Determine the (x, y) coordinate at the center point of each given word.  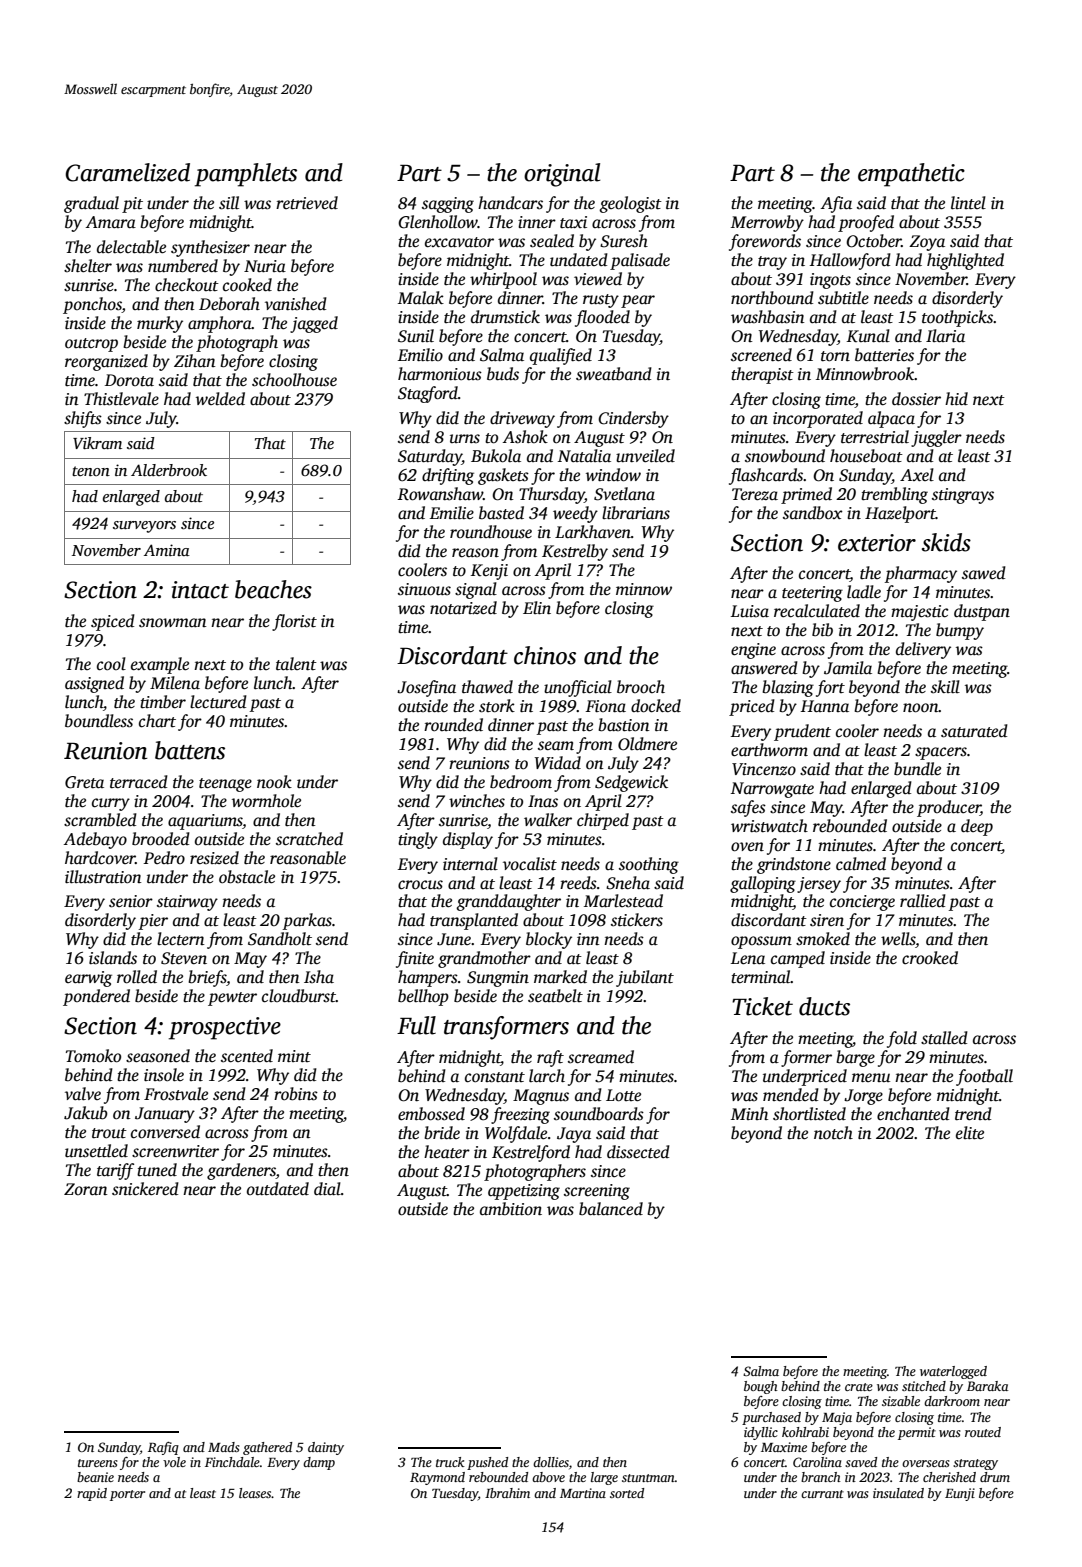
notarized (463, 608)
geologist (630, 204)
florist (294, 622)
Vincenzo (764, 769)
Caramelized (127, 172)
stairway (187, 903)
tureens (98, 1463)
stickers (637, 920)
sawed (984, 573)
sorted (627, 1493)
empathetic (911, 175)
